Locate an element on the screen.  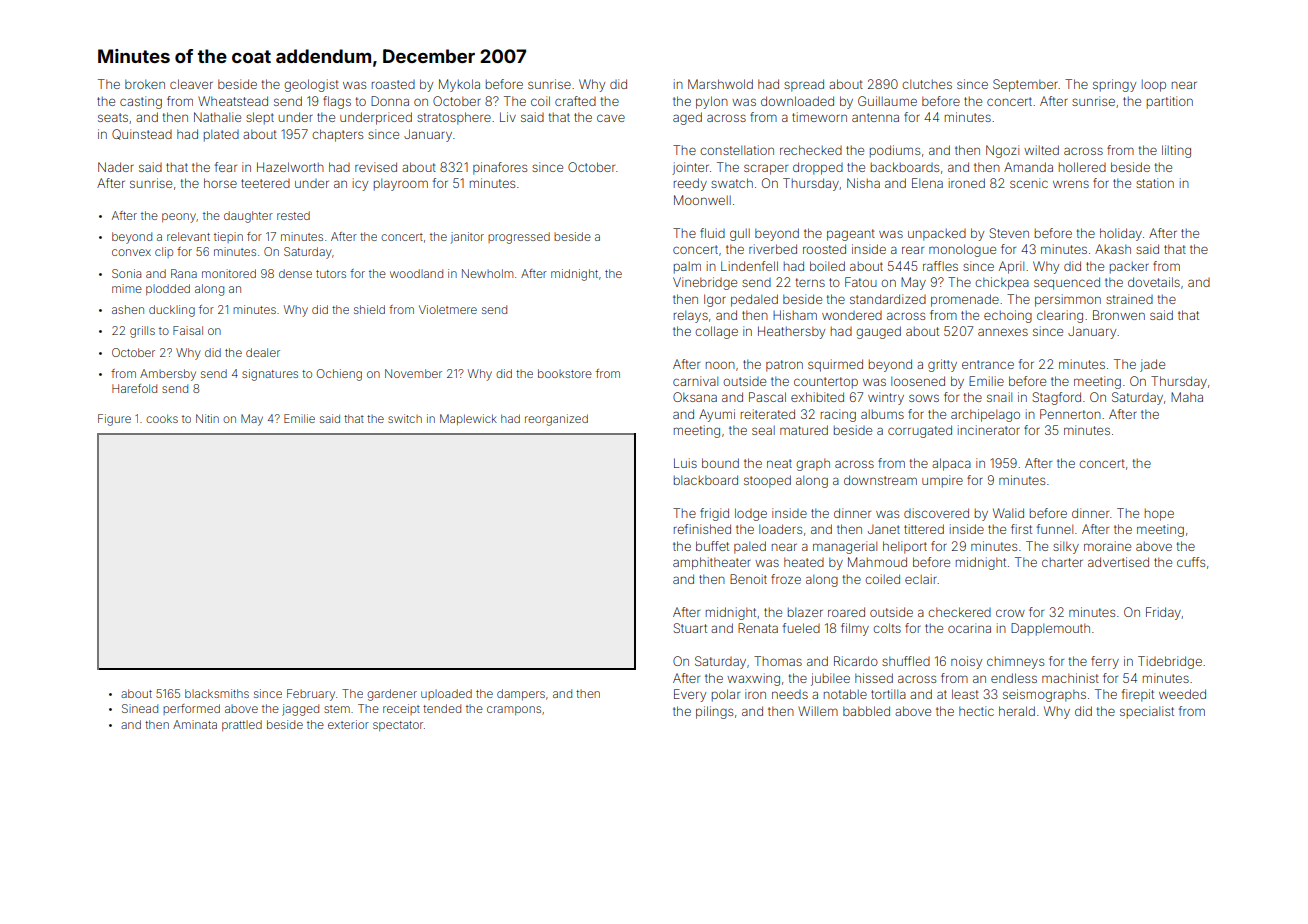
Dapplemouth is located at coordinates (1050, 629).
